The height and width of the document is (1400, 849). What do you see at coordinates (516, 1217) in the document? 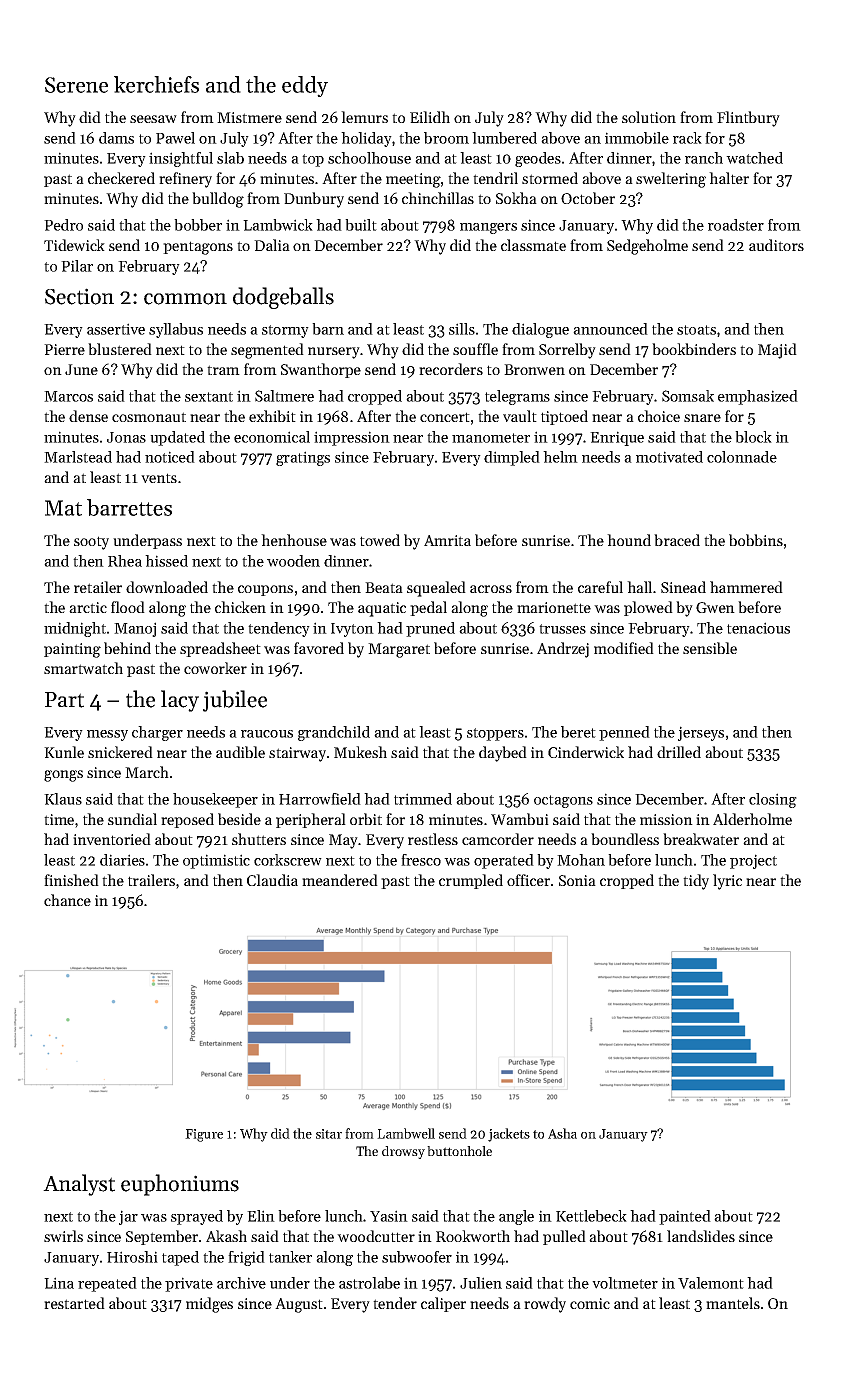
I see `angle` at bounding box center [516, 1217].
